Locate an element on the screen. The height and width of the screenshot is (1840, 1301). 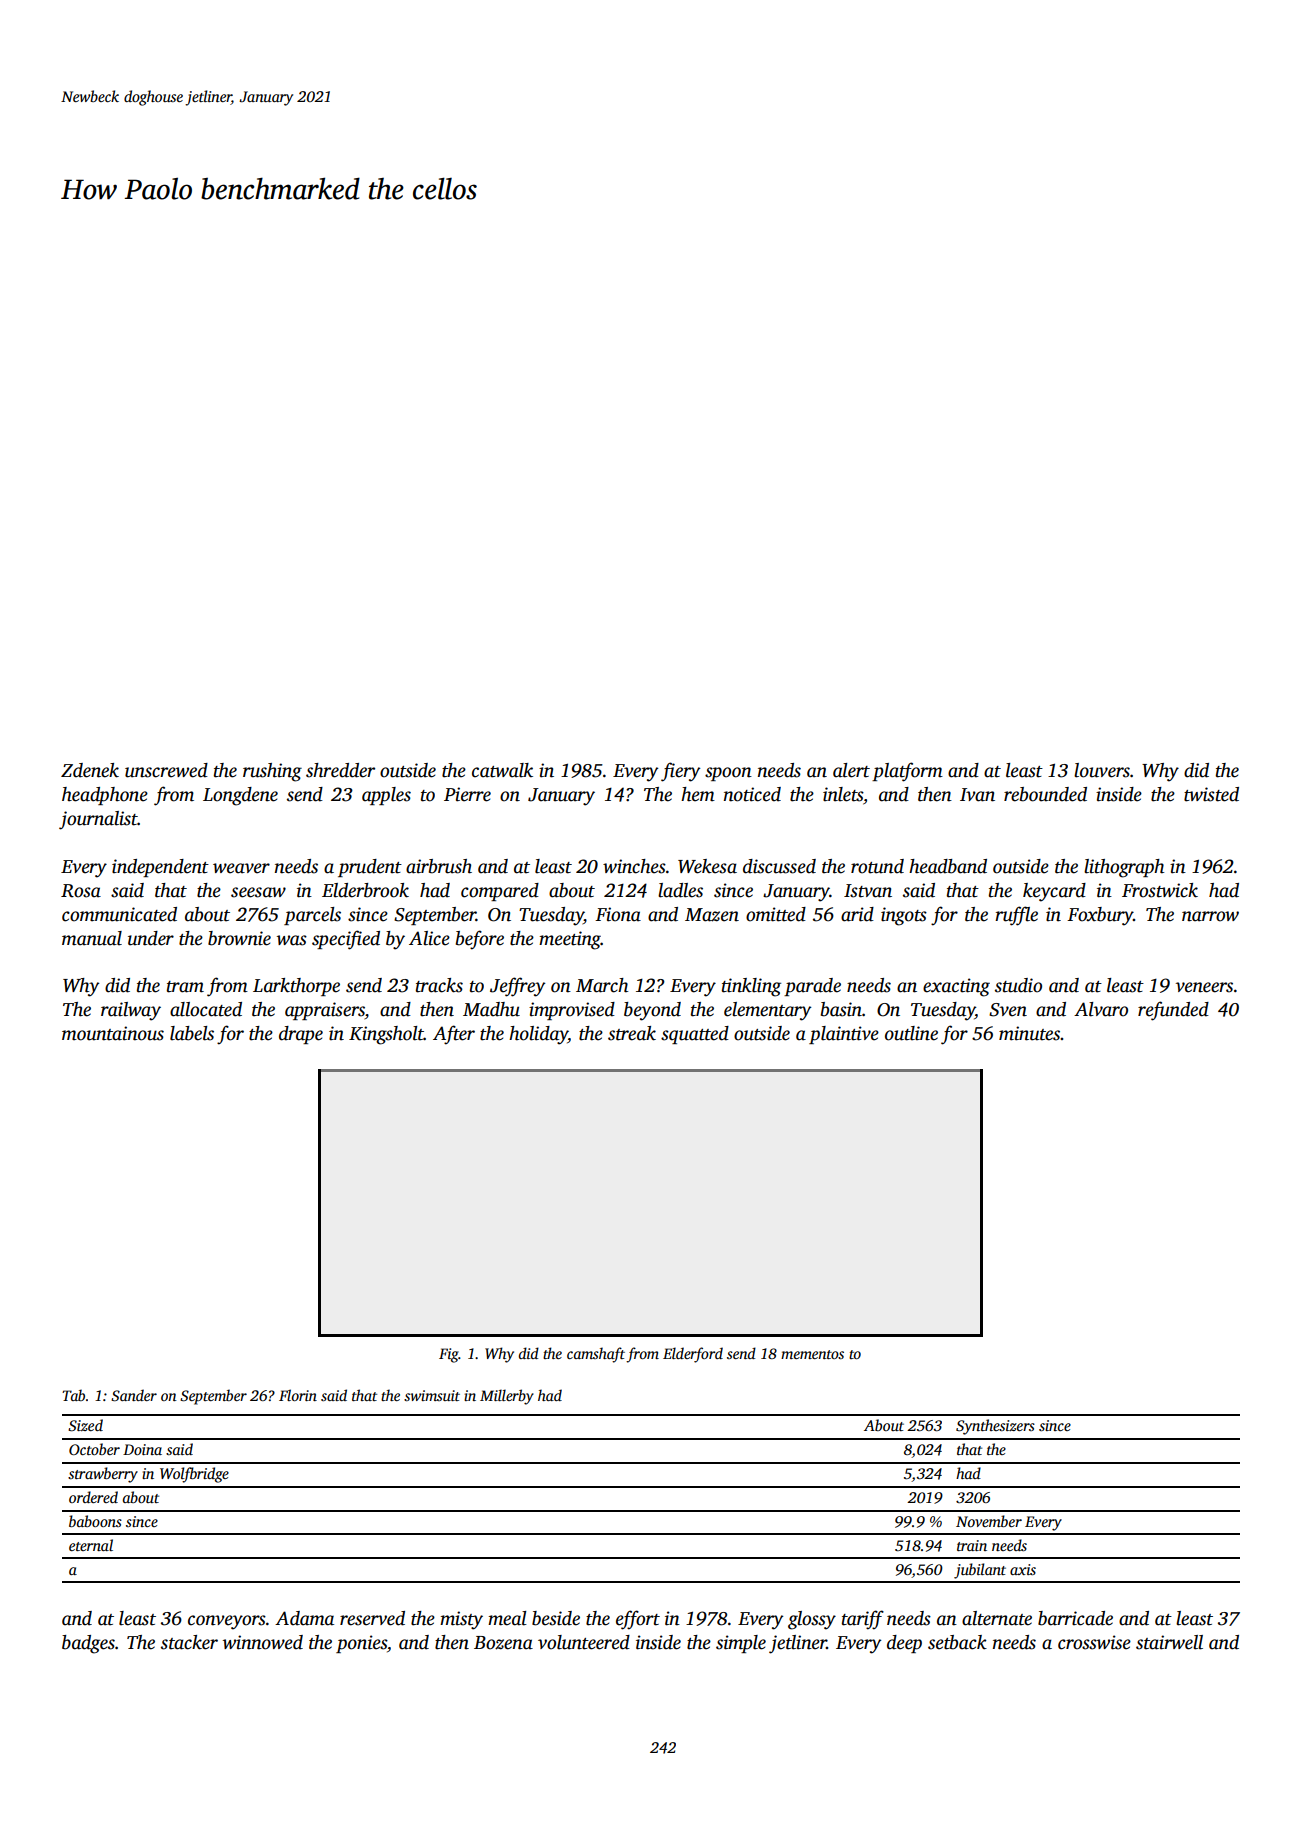
Frostwick is located at coordinates (1160, 890).
